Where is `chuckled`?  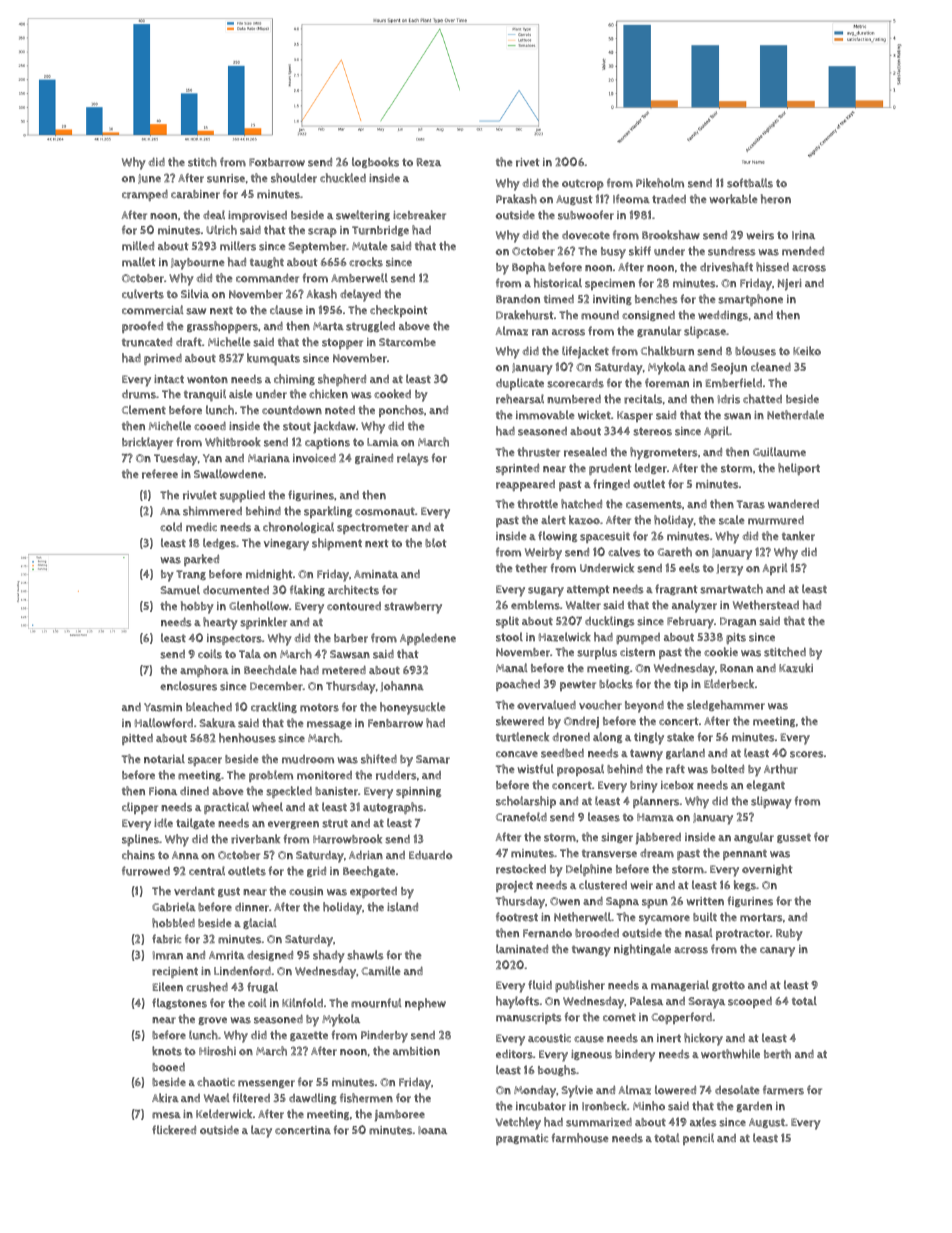
chuckled is located at coordinates (343, 178).
